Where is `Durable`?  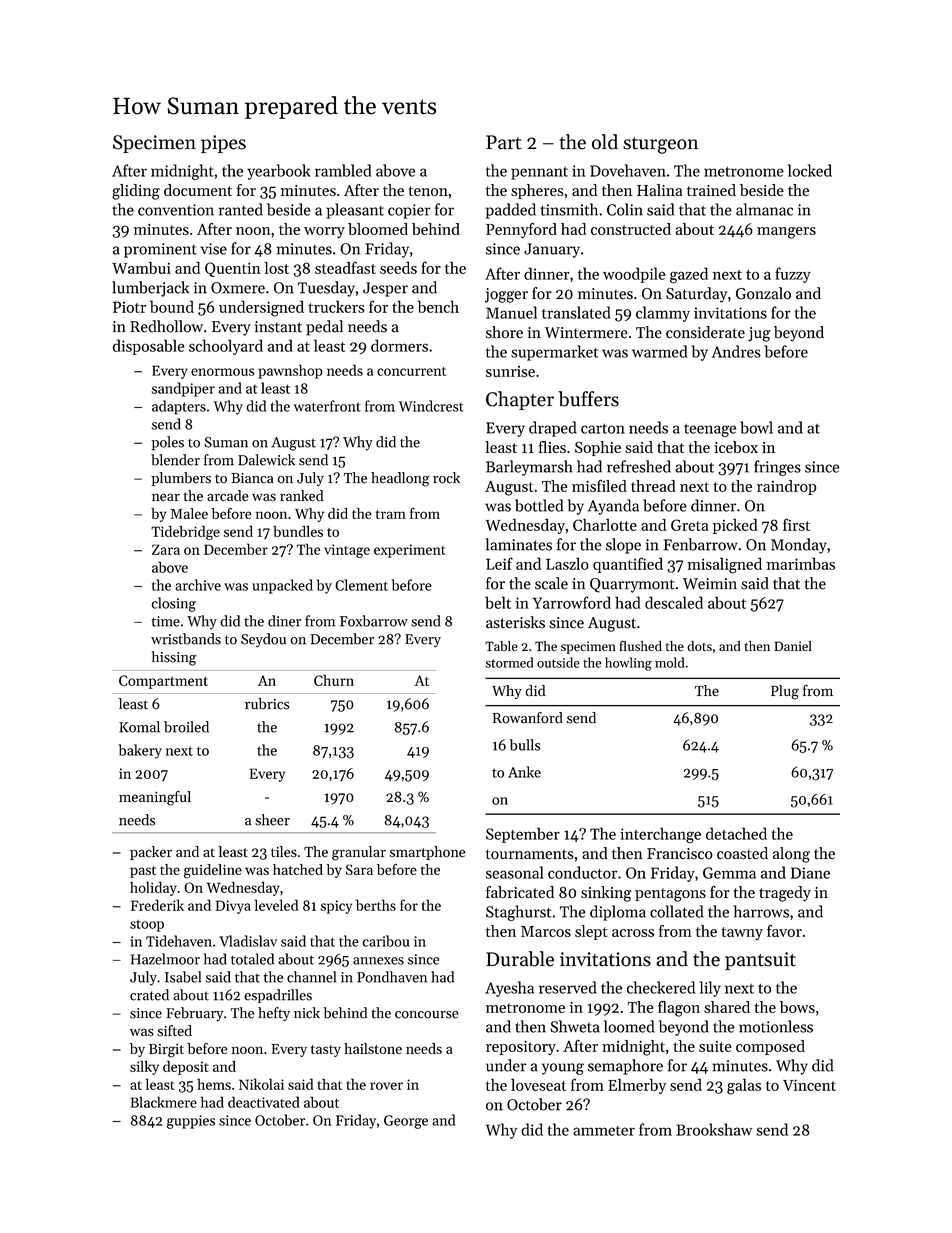 Durable is located at coordinates (520, 959).
